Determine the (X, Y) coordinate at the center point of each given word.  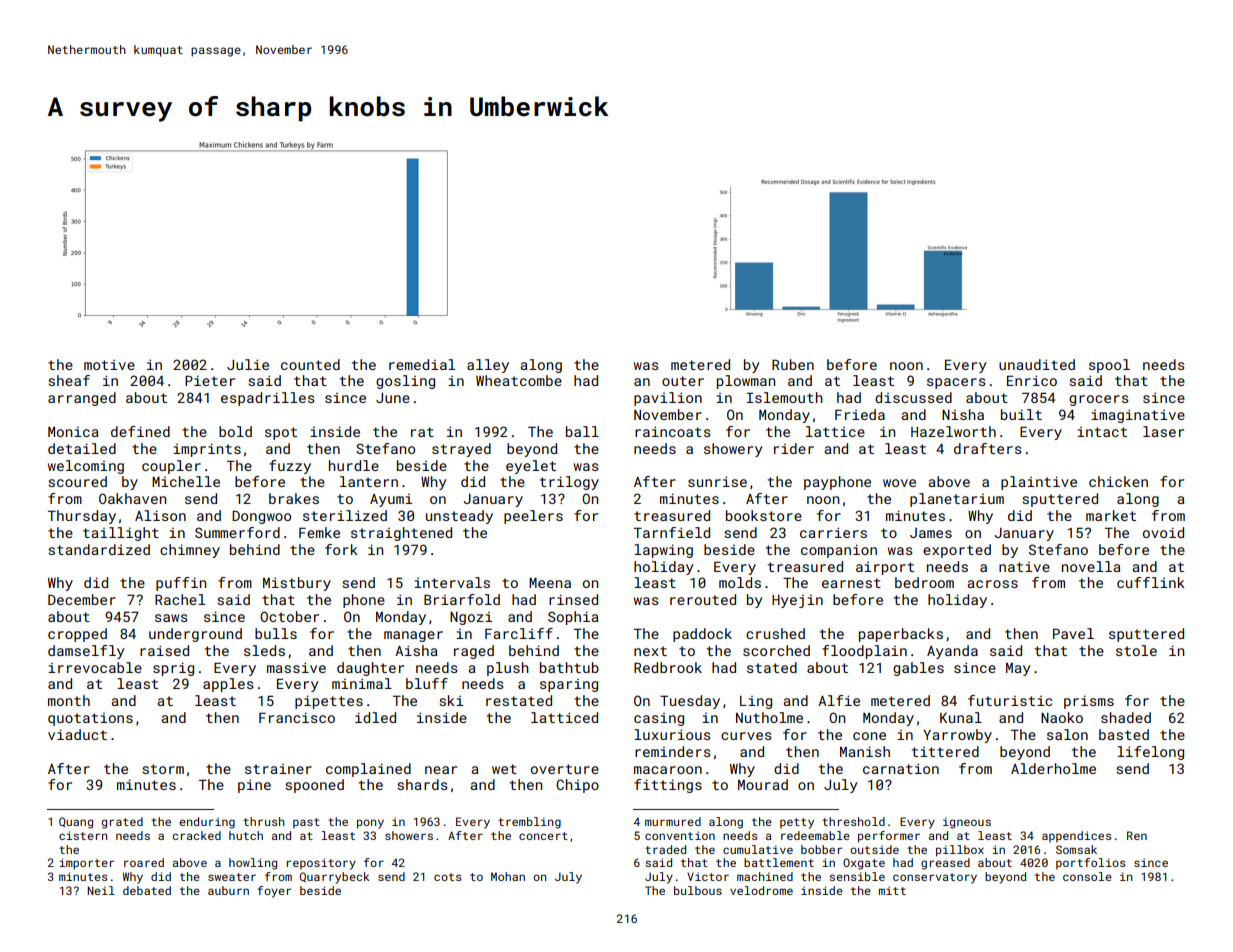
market (1111, 515)
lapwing (663, 551)
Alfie (839, 700)
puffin (181, 584)
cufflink (1151, 582)
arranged (82, 399)
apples (228, 685)
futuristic (1010, 700)
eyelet (531, 467)
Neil (101, 890)
